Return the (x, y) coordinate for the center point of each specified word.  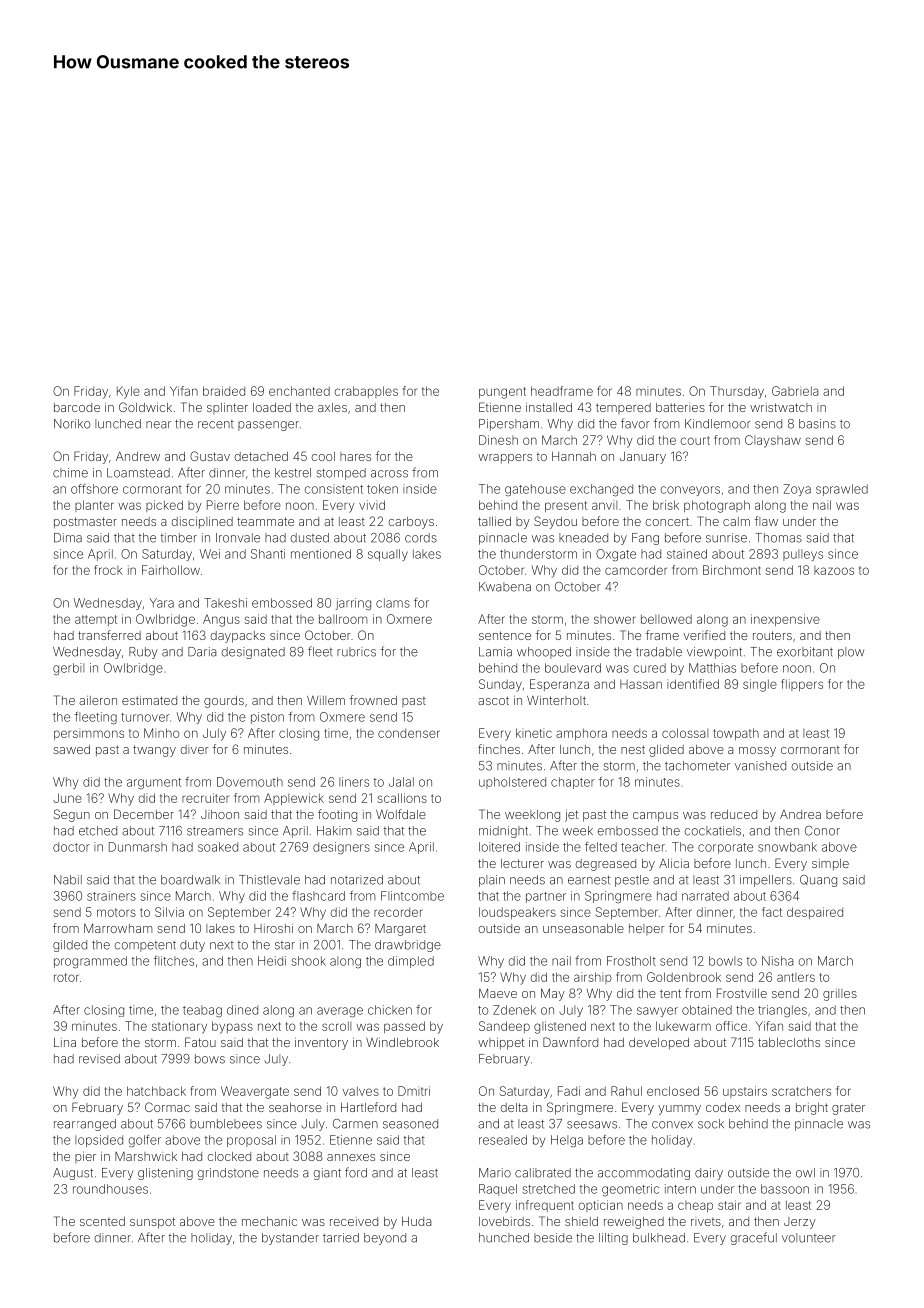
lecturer (522, 863)
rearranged (85, 1125)
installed (549, 407)
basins (817, 424)
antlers (796, 977)
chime (70, 473)
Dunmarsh (138, 847)
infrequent (545, 1206)
